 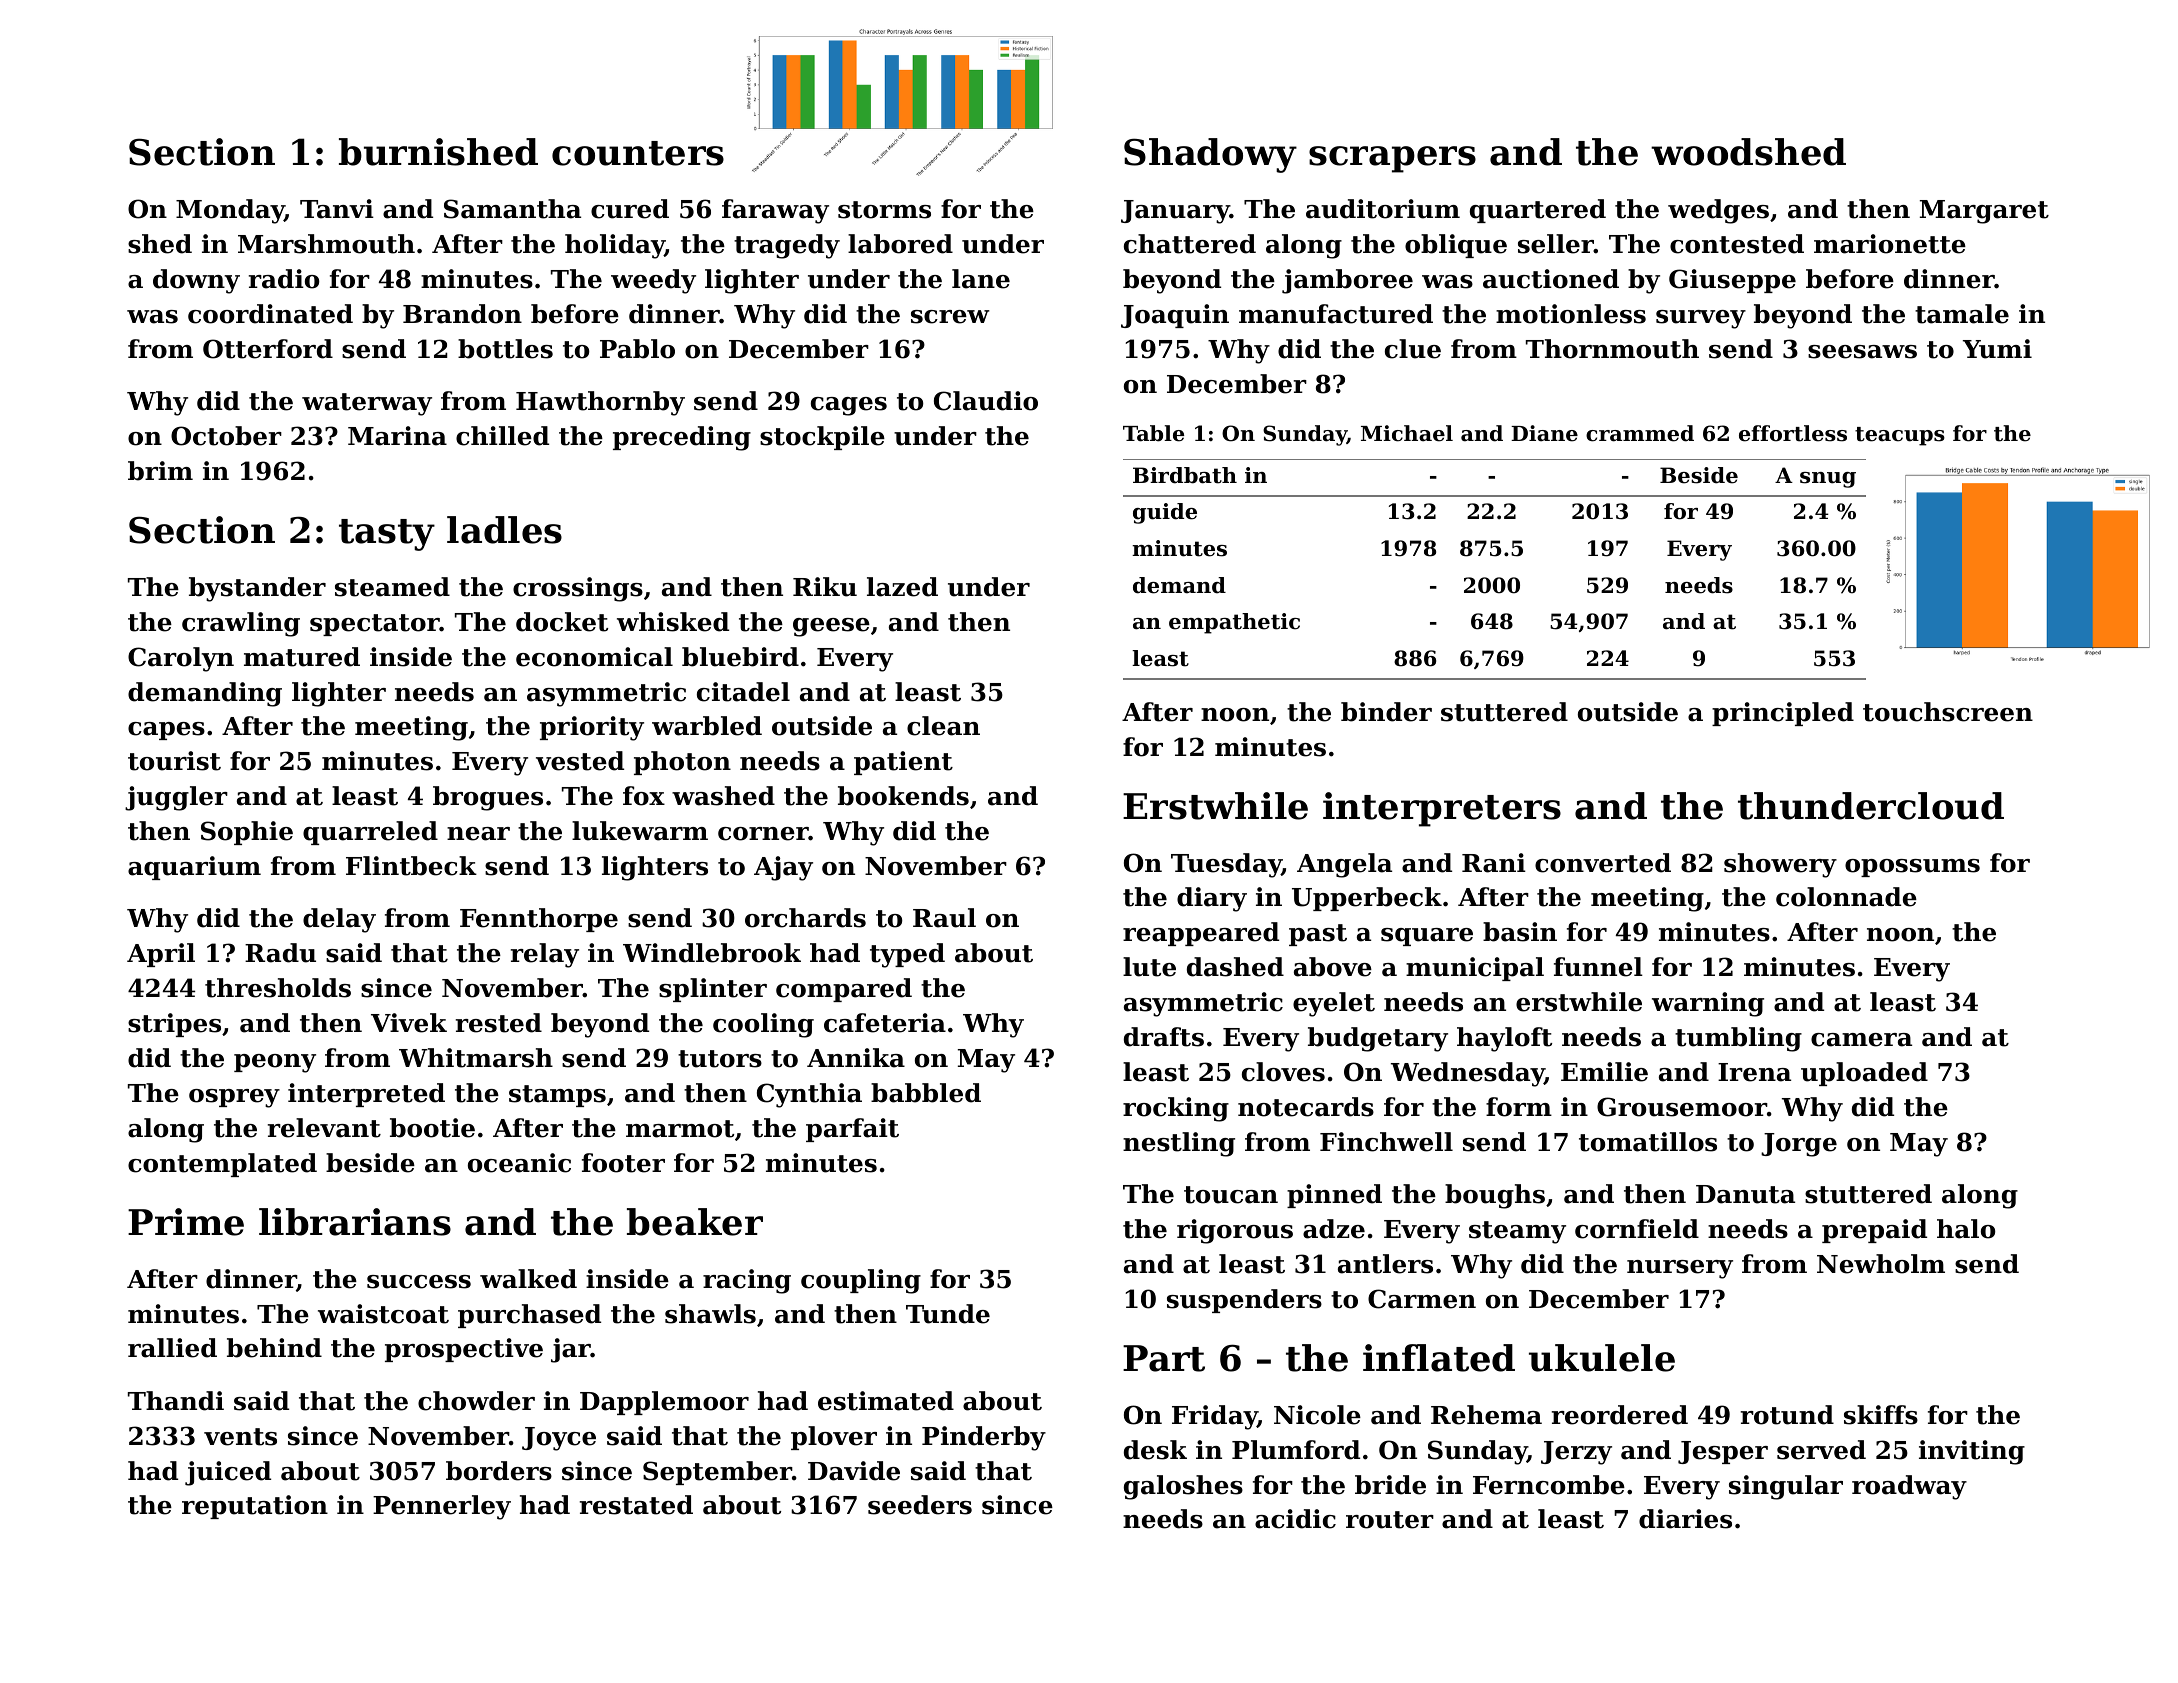 What do you see at coordinates (1682, 1107) in the screenshot?
I see `Grousemoor` at bounding box center [1682, 1107].
